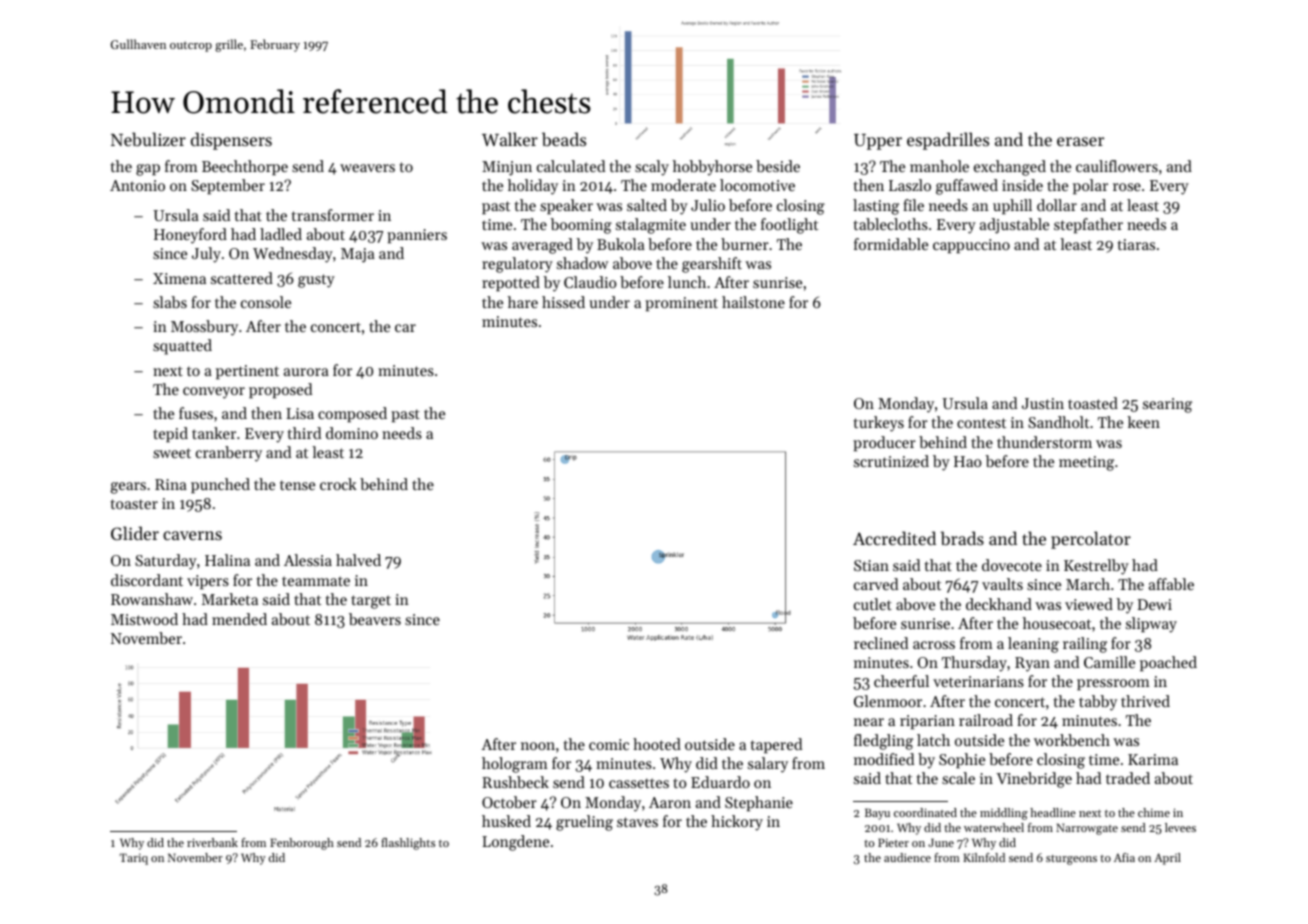 This screenshot has width=1308, height=924. I want to click on Honeyford, so click(190, 236).
